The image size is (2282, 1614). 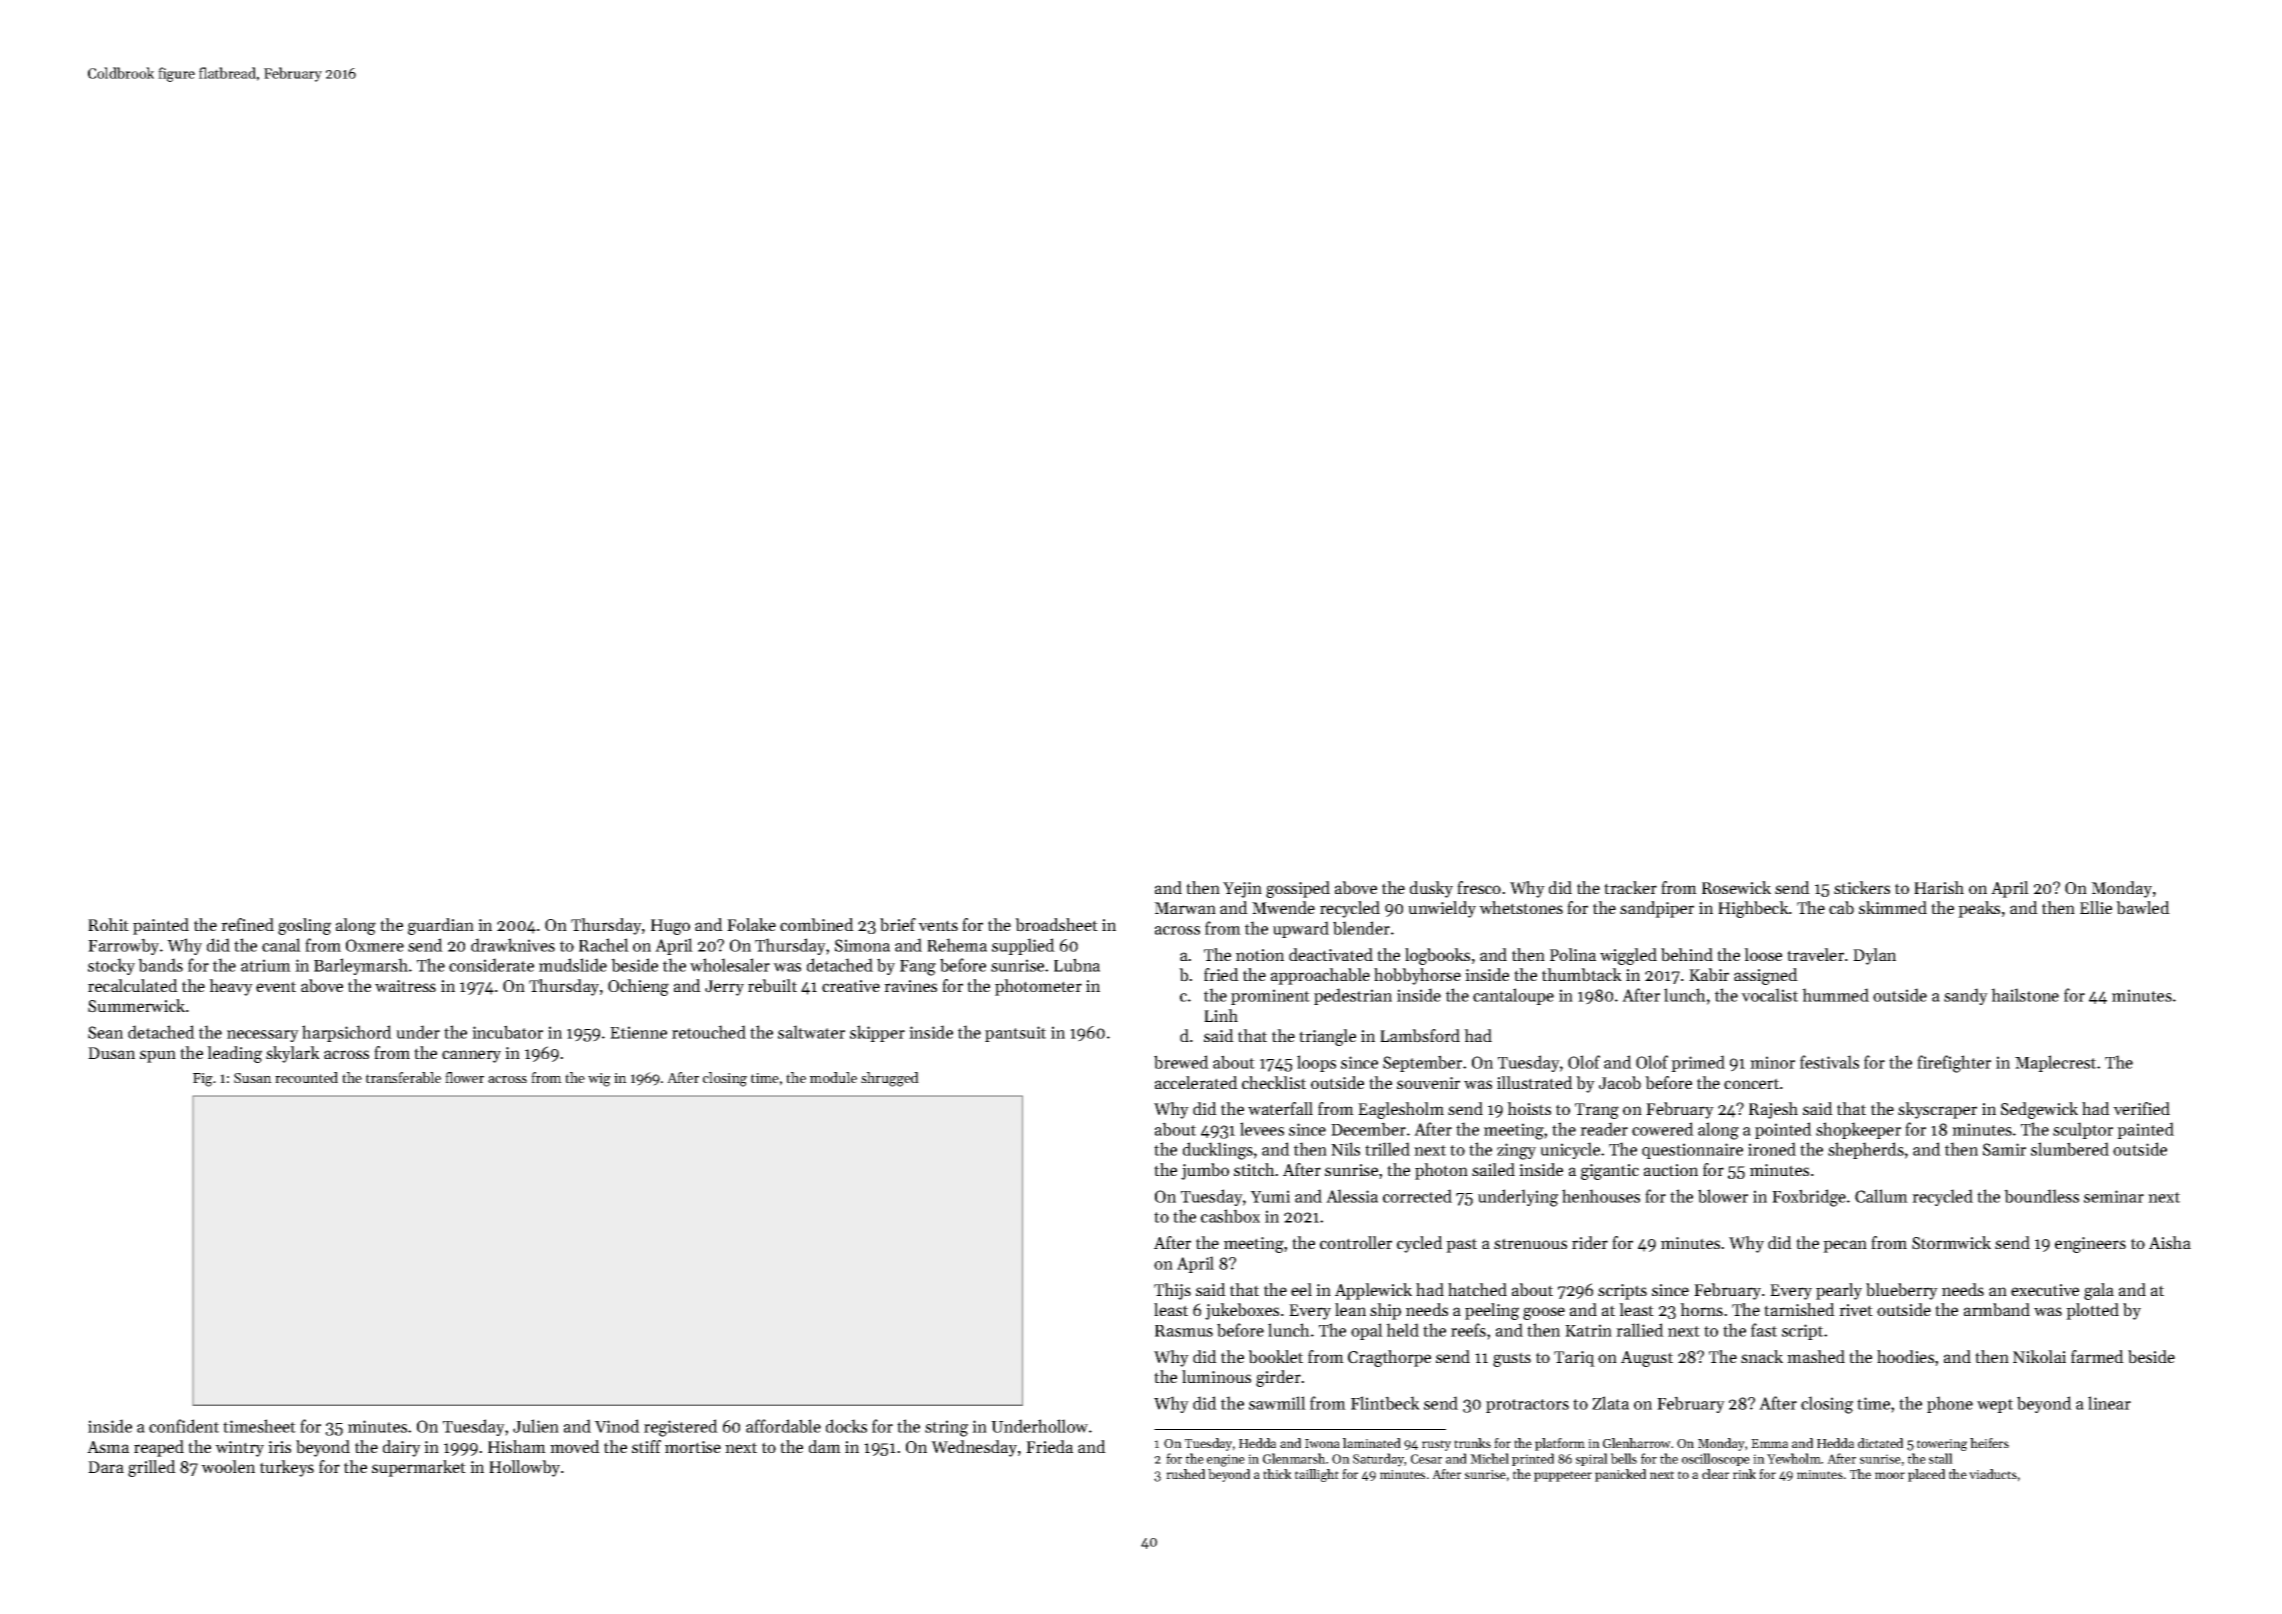 I want to click on luminous, so click(x=1216, y=1376).
